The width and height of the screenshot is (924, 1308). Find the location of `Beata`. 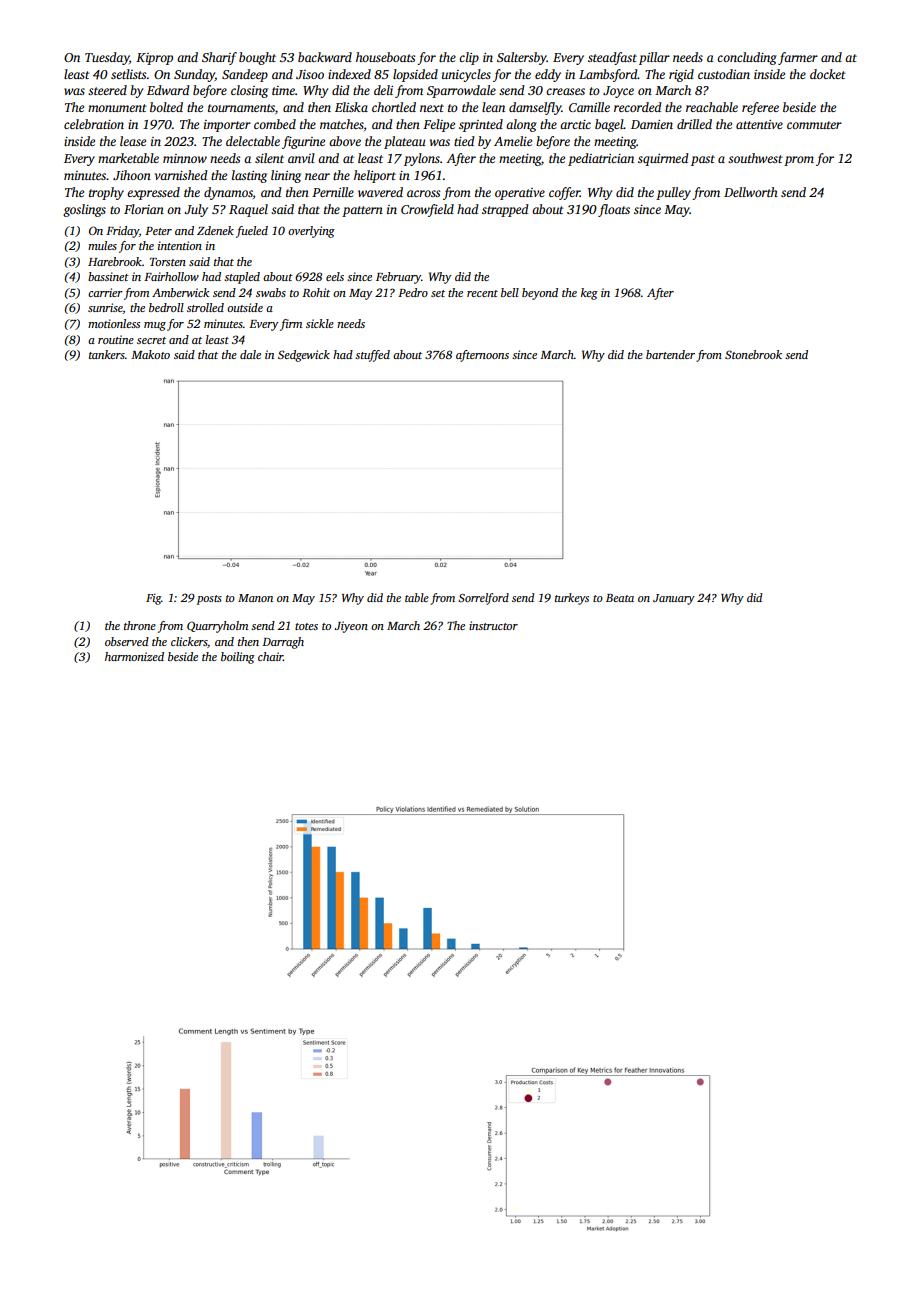

Beata is located at coordinates (620, 598).
